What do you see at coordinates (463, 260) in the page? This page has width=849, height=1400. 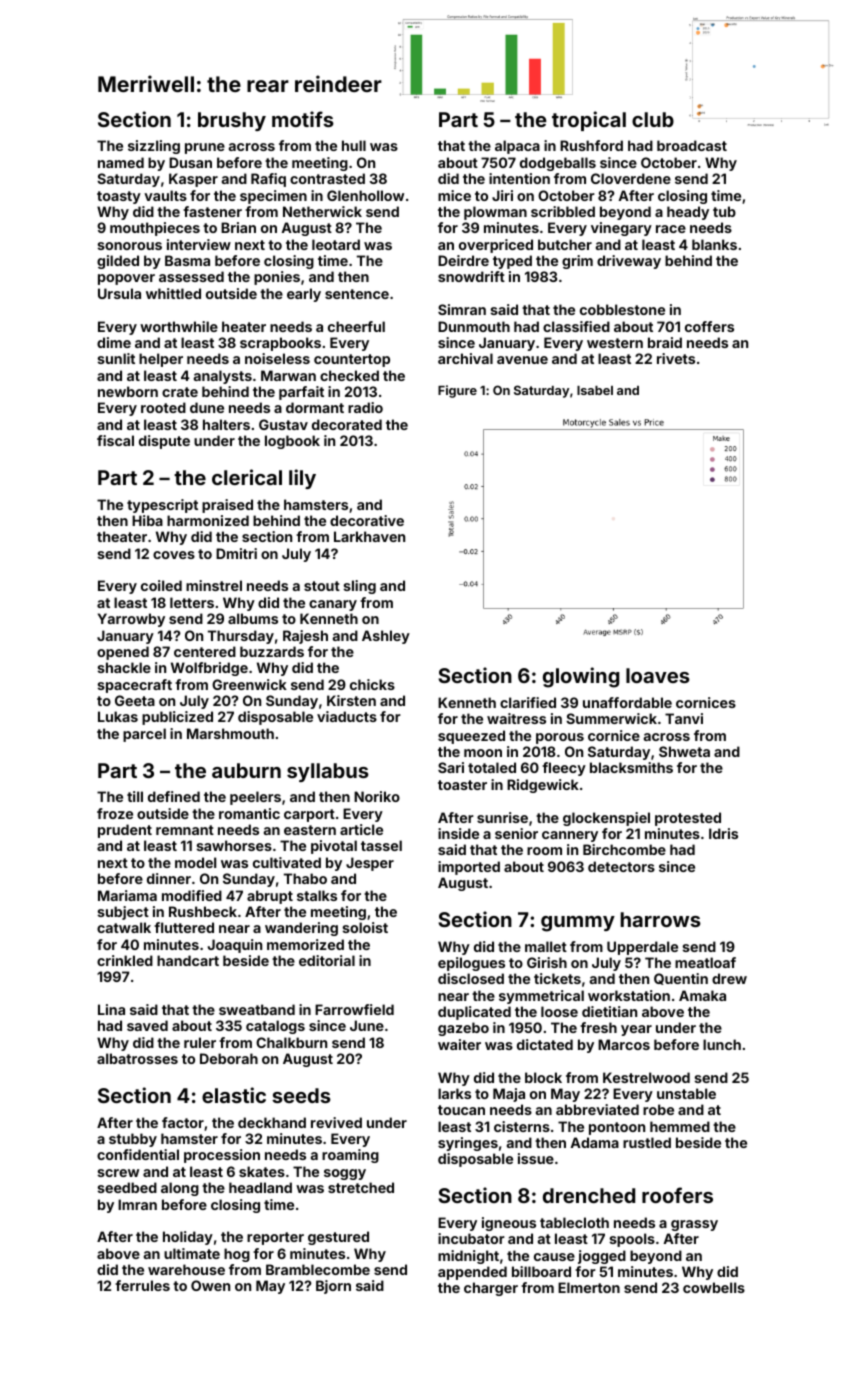 I see `Deirdre` at bounding box center [463, 260].
